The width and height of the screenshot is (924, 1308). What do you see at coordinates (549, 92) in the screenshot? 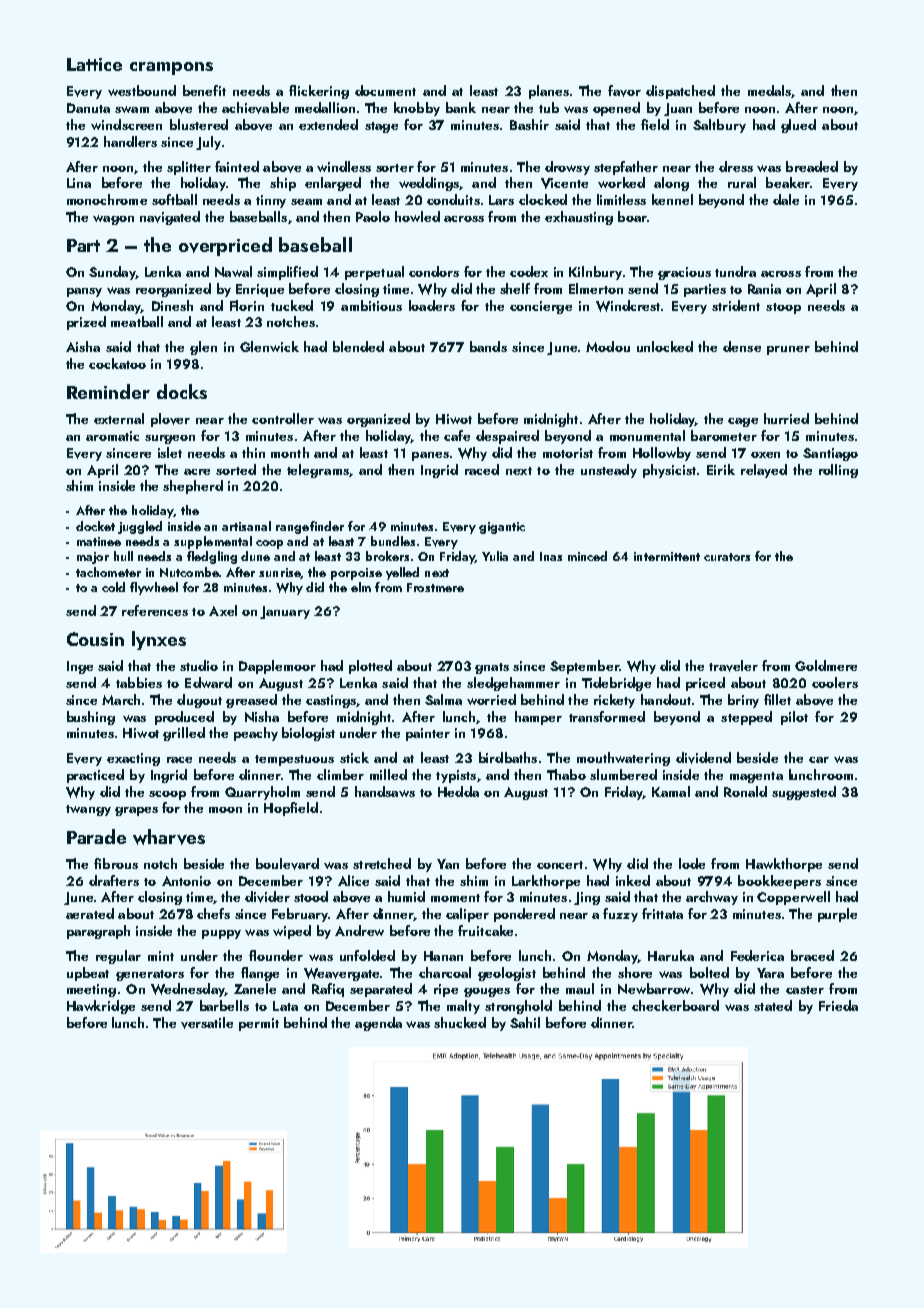
I see `planes` at bounding box center [549, 92].
